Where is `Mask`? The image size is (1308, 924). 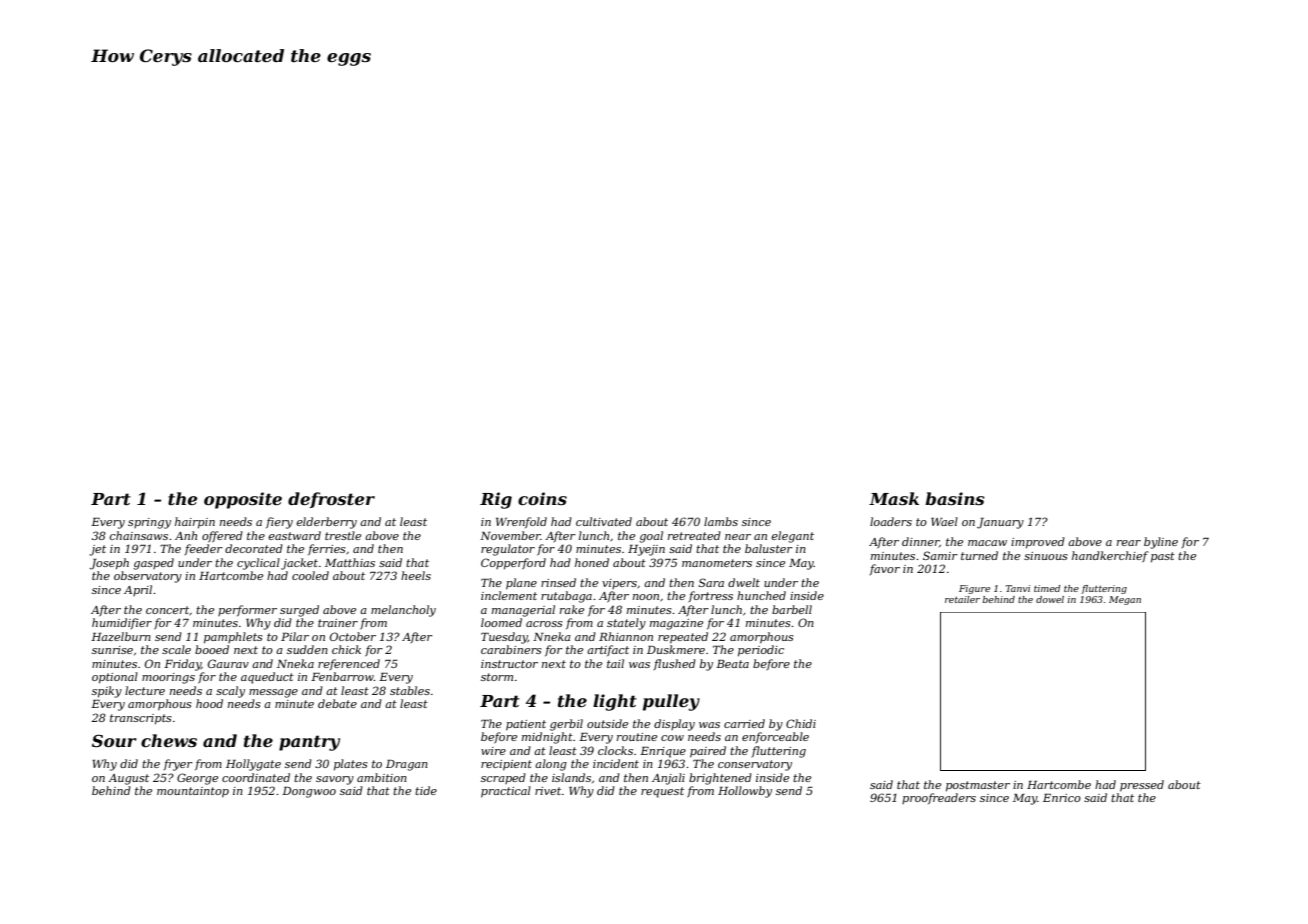 Mask is located at coordinates (894, 498).
